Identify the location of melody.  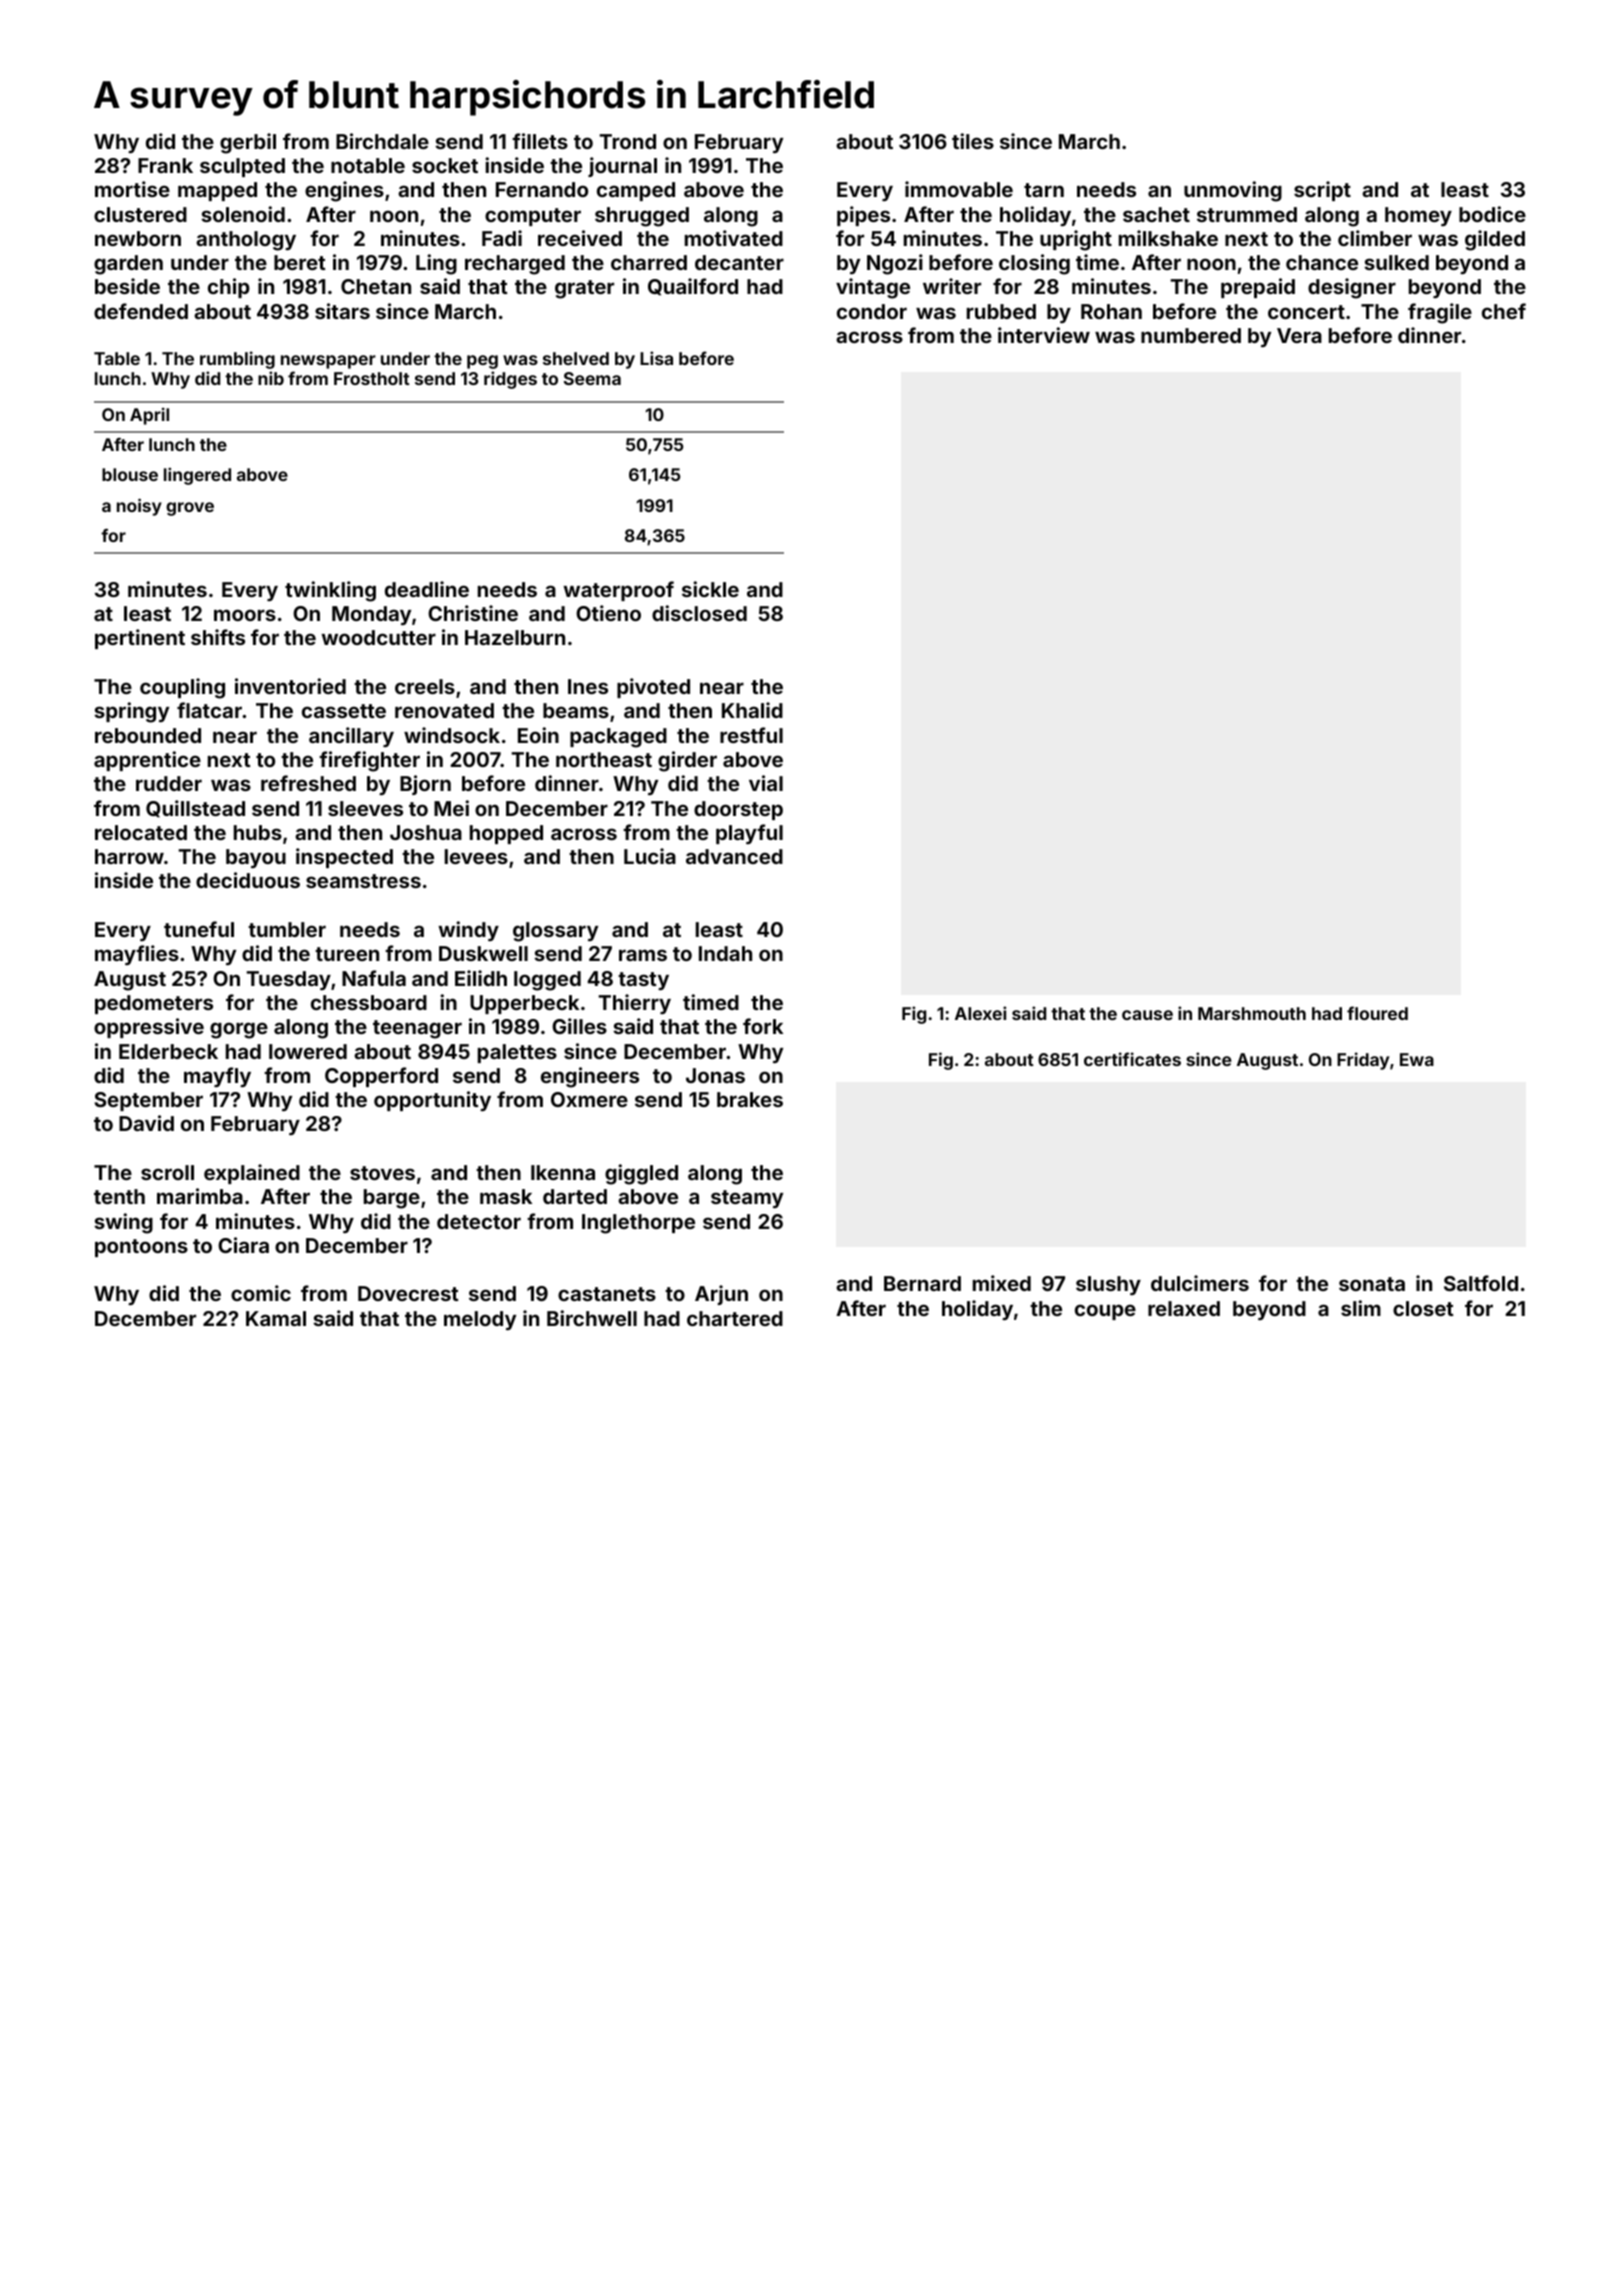
(480, 1320).
